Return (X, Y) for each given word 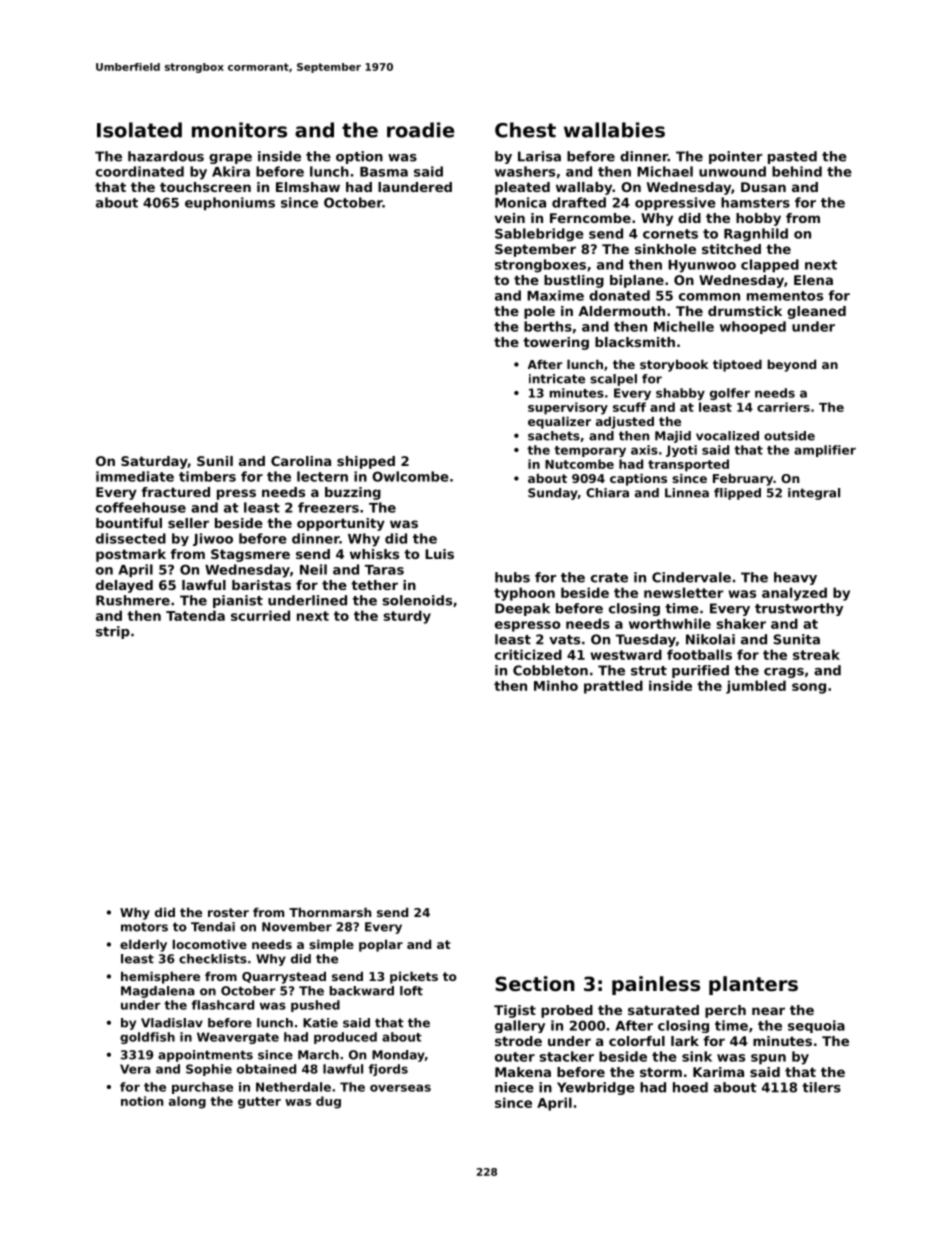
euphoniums (230, 204)
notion (142, 1101)
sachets (554, 436)
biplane (637, 281)
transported (688, 465)
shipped (366, 462)
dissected (131, 538)
